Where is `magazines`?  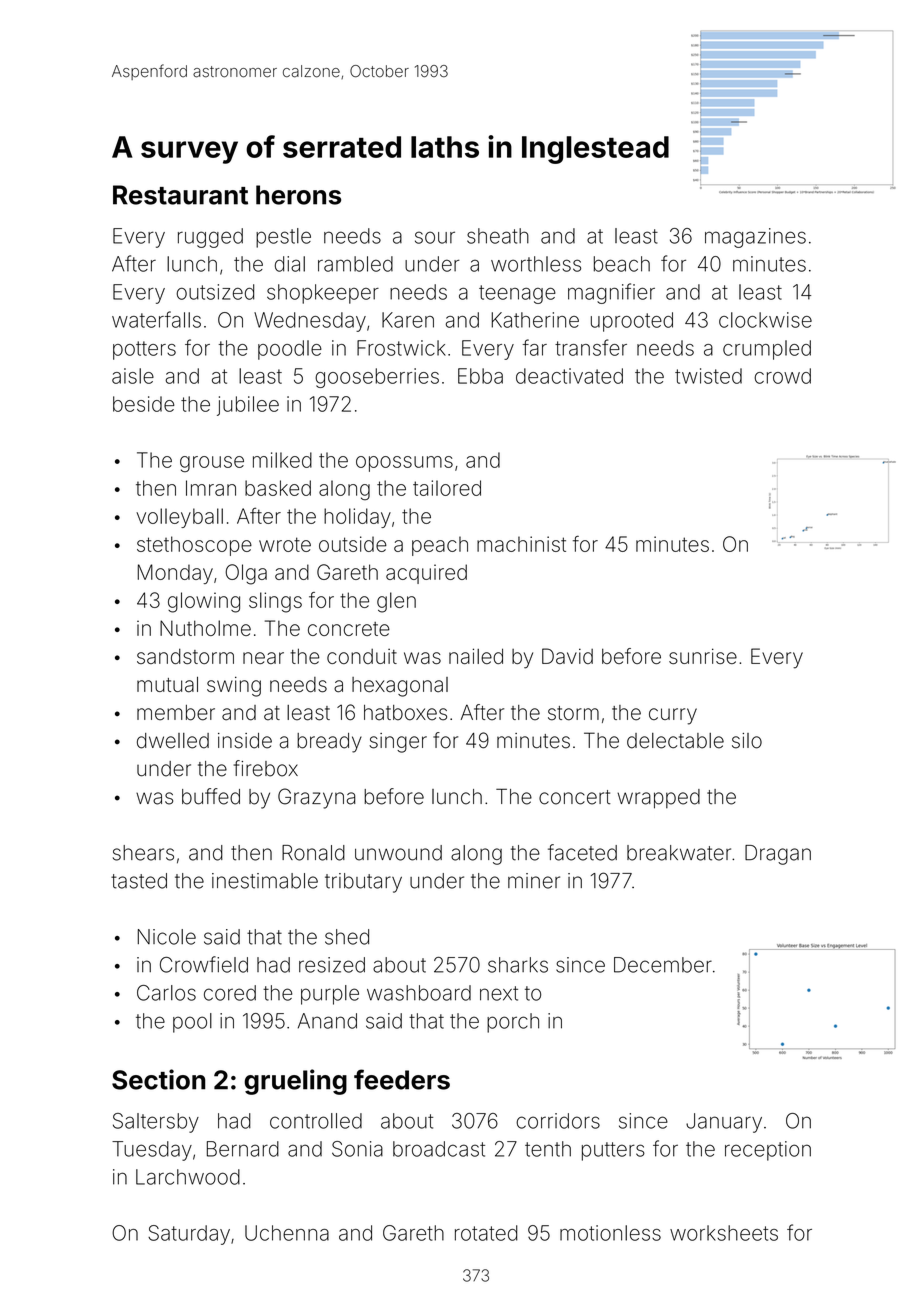
magazines is located at coordinates (755, 238).
